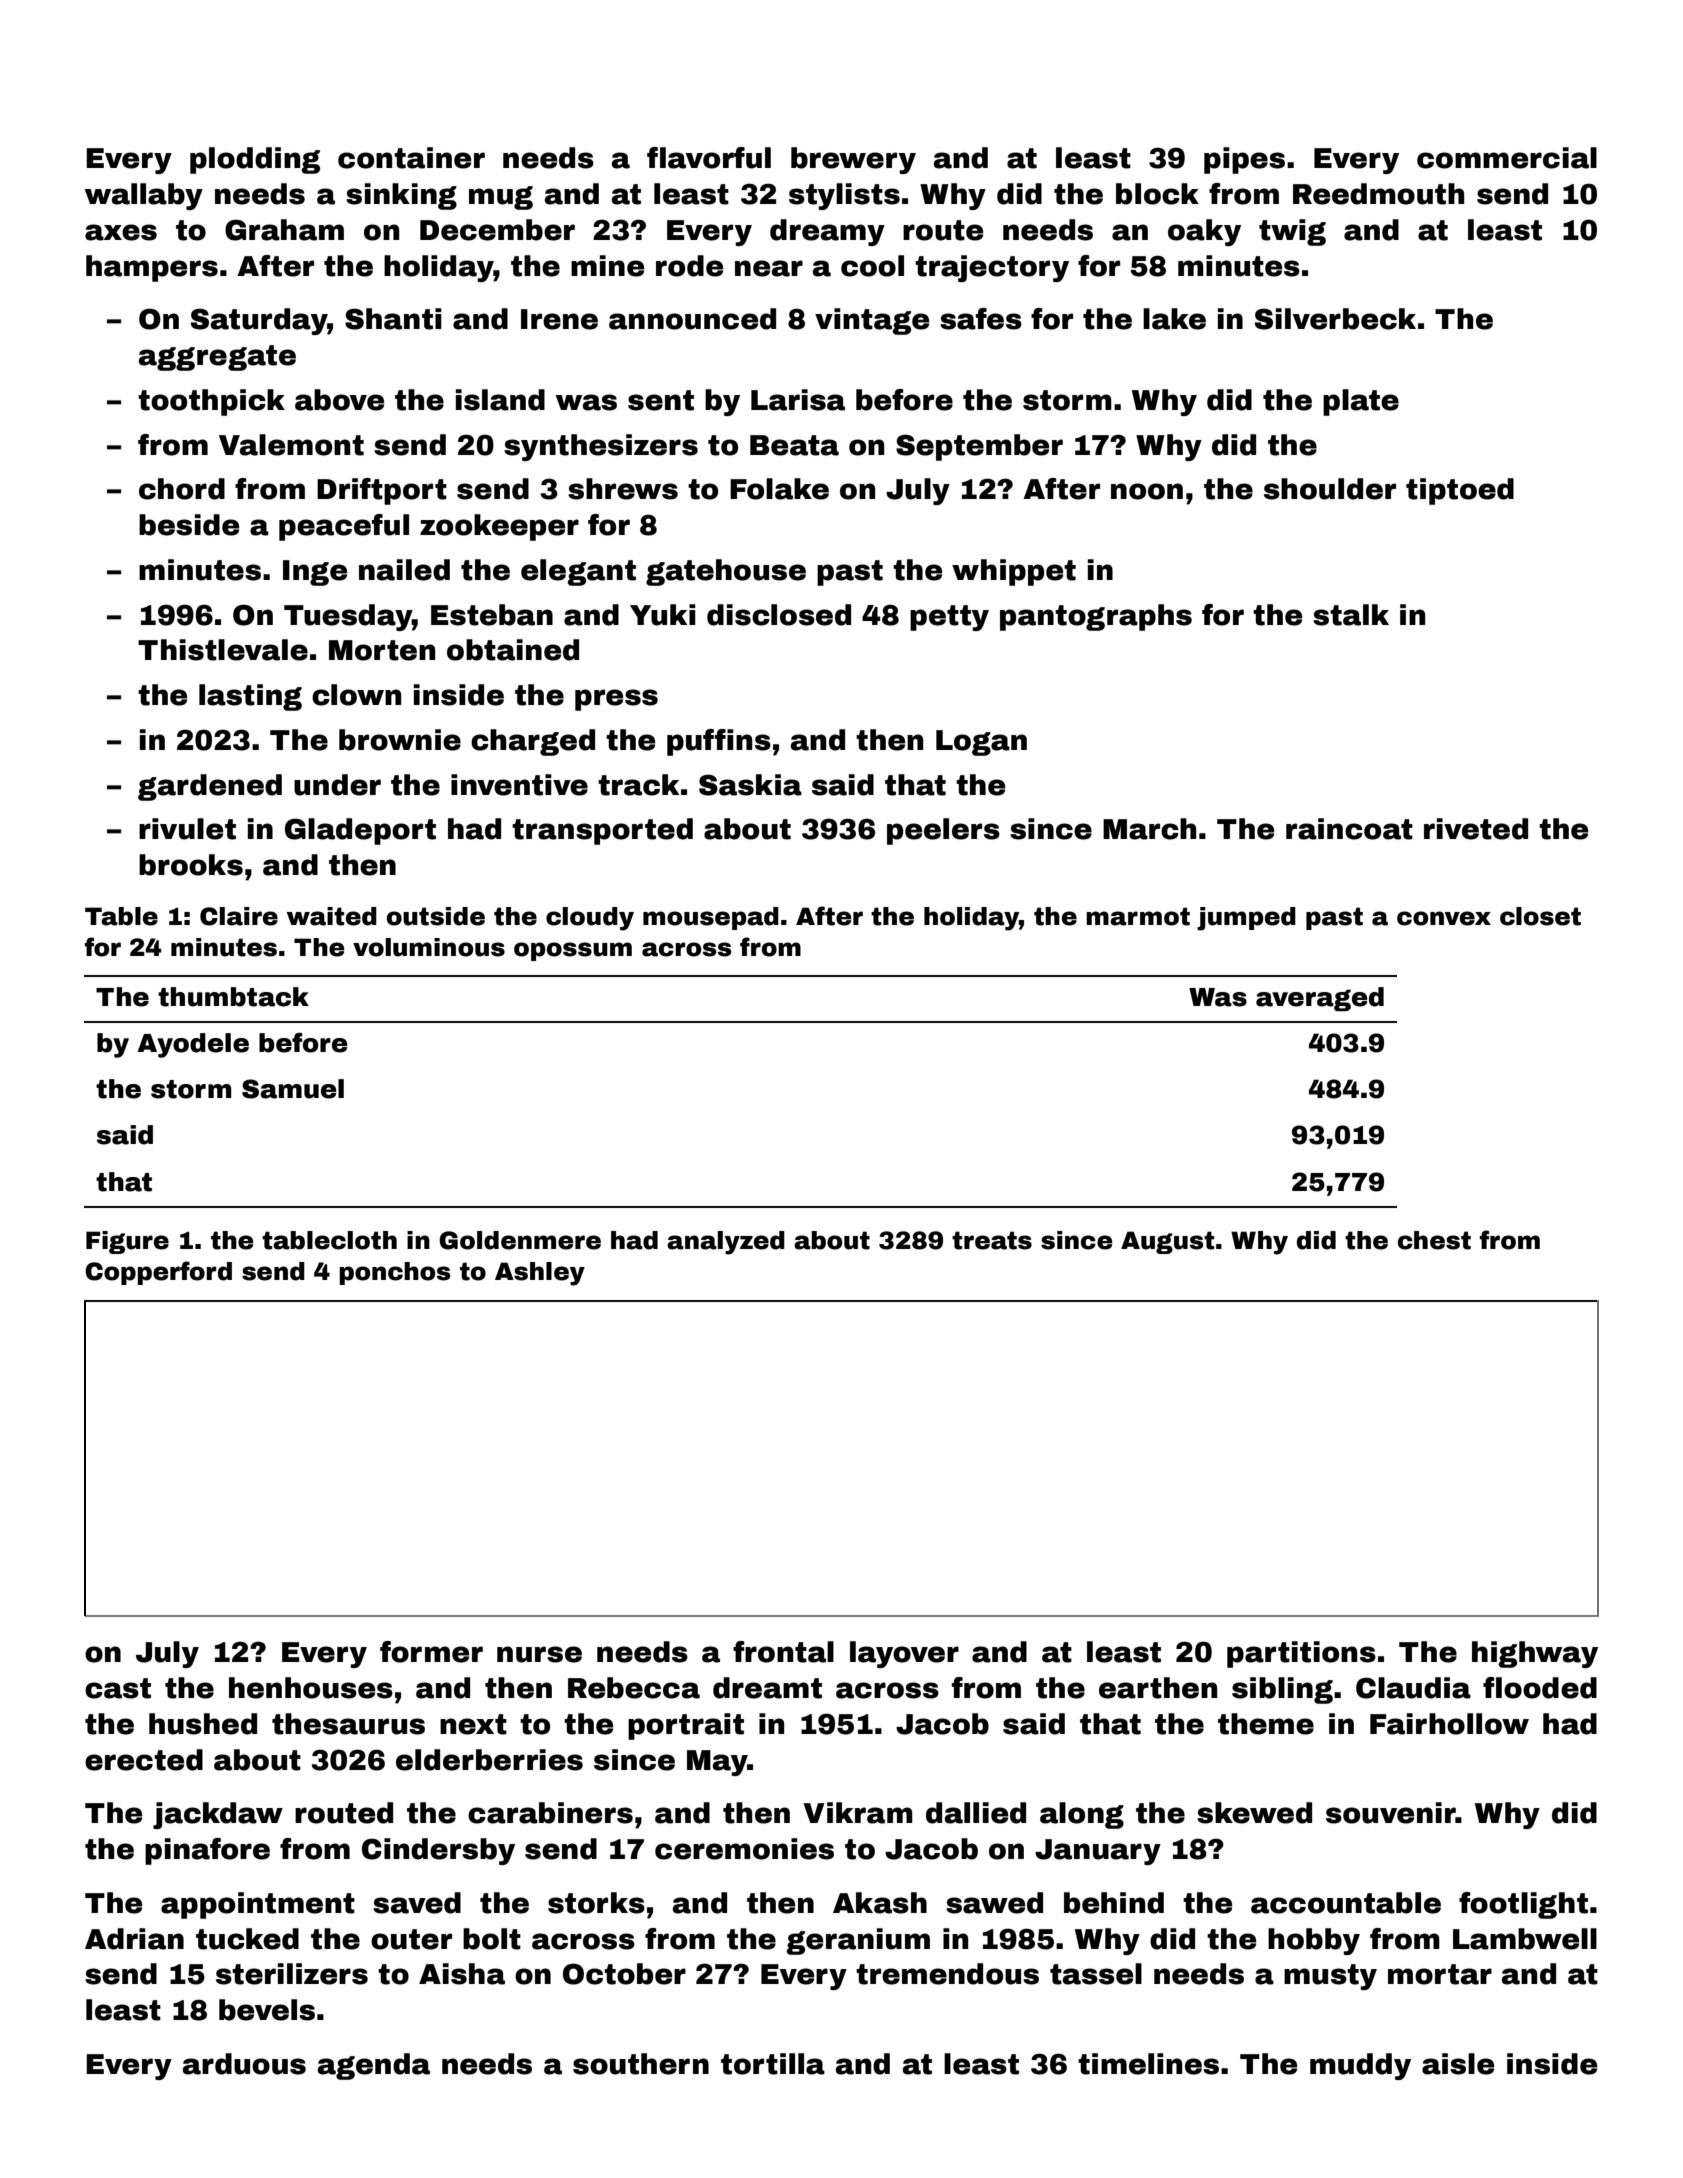 This screenshot has height=2178, width=1683. I want to click on gardened, so click(210, 787).
